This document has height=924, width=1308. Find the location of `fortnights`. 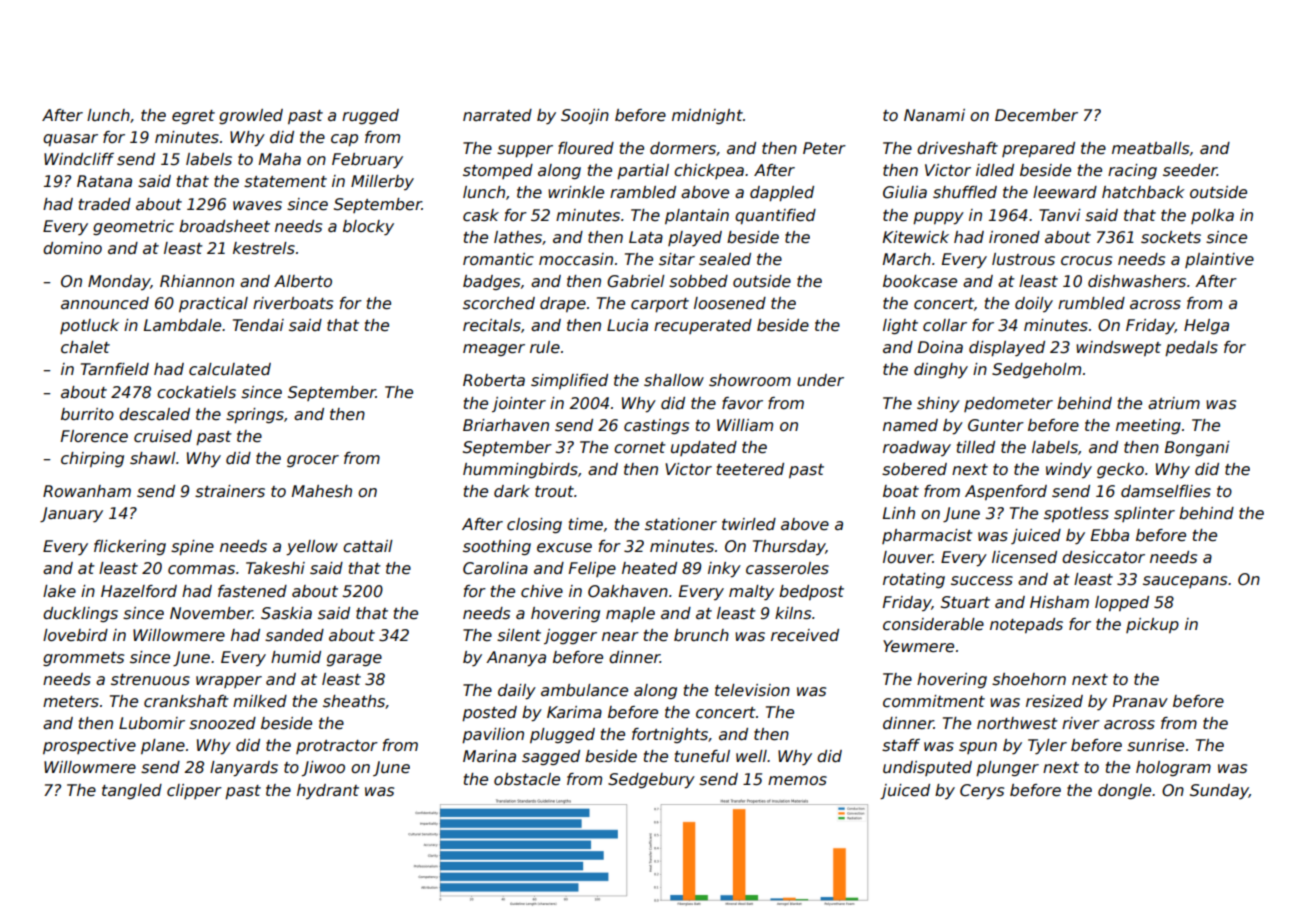

fortnights is located at coordinates (670, 735).
